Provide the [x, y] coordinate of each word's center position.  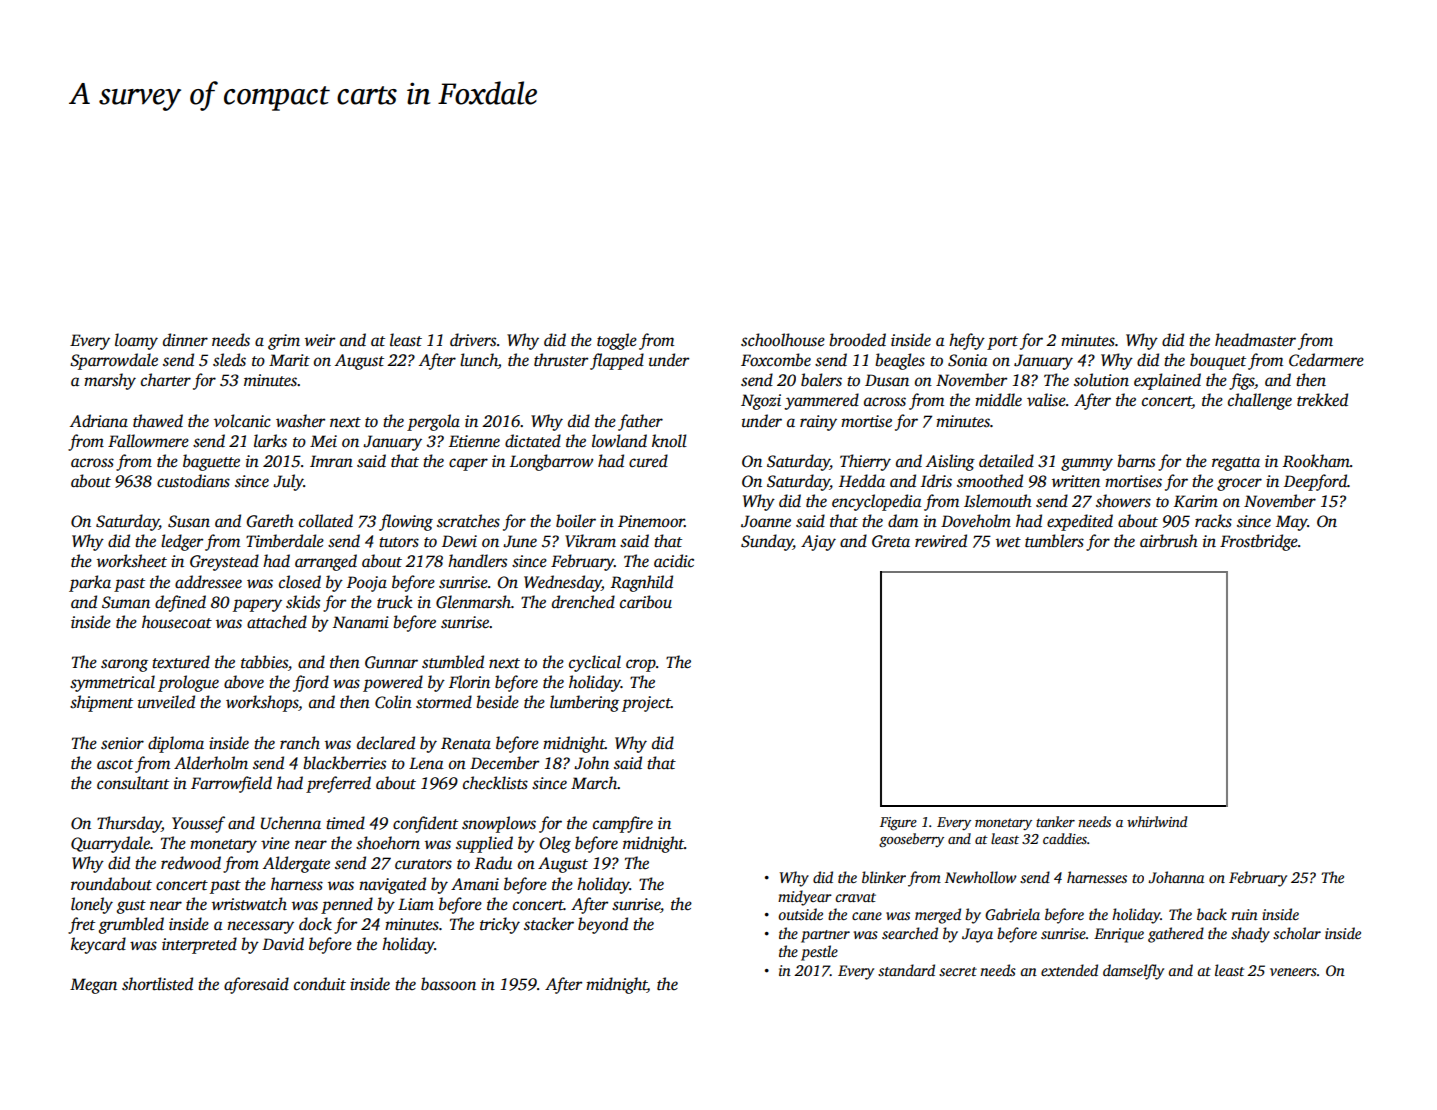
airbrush [1169, 541]
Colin [393, 702]
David [283, 944]
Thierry [865, 462]
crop [641, 665]
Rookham [1316, 460]
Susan [189, 521]
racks [1213, 521]
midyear [805, 898]
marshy [110, 381]
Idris [936, 481]
